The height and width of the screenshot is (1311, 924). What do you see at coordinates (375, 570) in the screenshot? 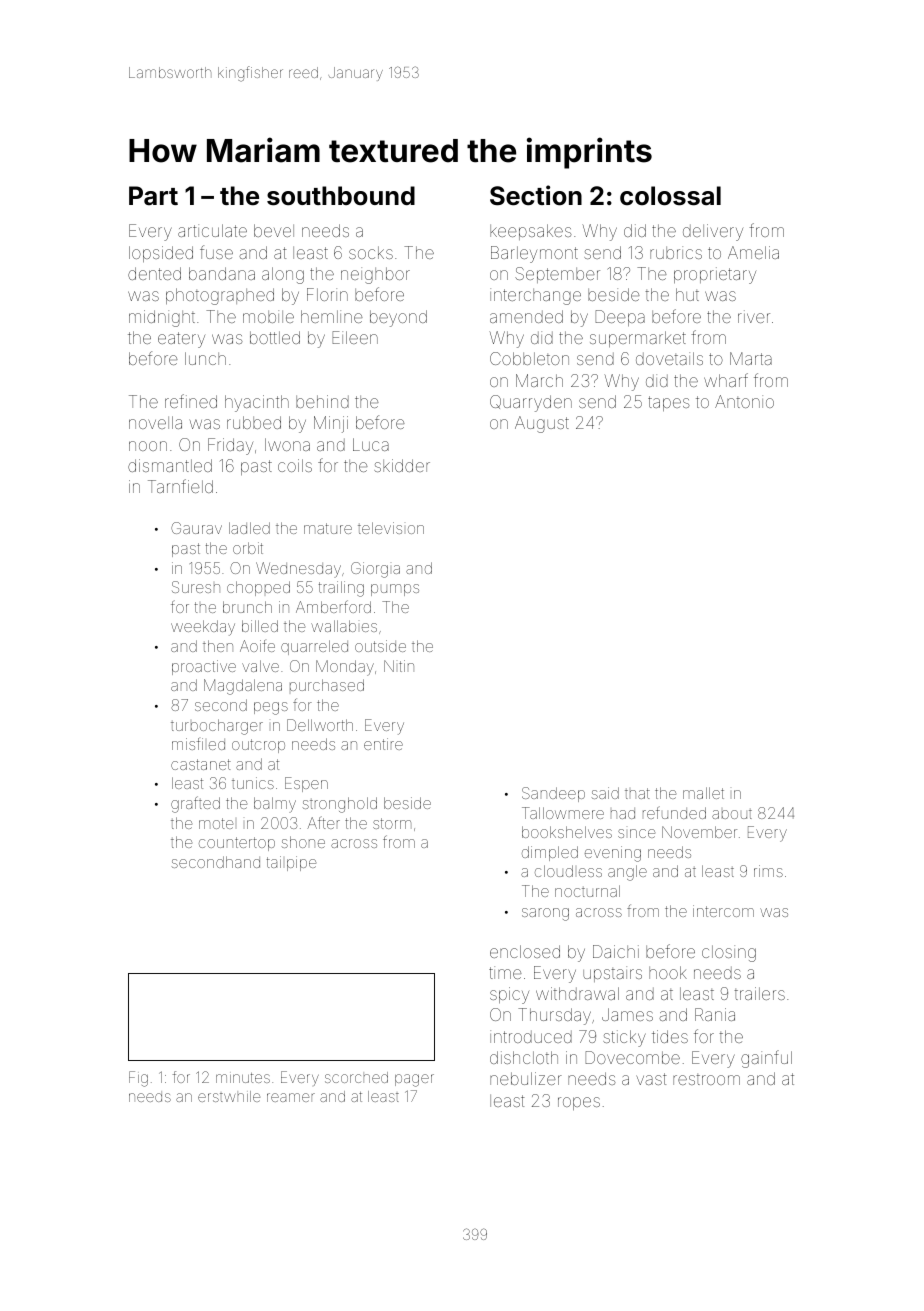
I see `Giorgia` at bounding box center [375, 570].
